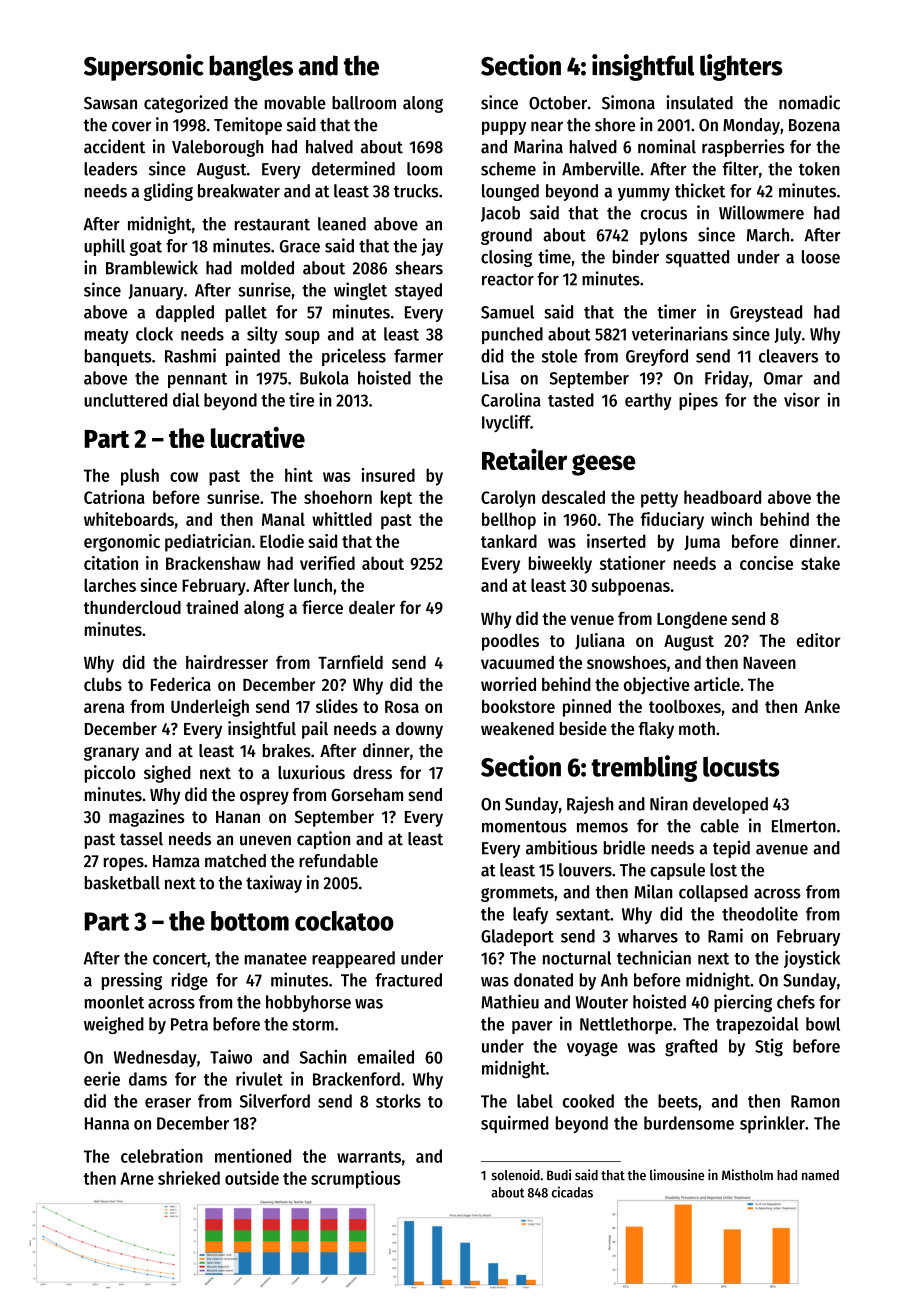 Image resolution: width=924 pixels, height=1308 pixels. Describe the element at coordinates (524, 827) in the document. I see `momentous` at that location.
